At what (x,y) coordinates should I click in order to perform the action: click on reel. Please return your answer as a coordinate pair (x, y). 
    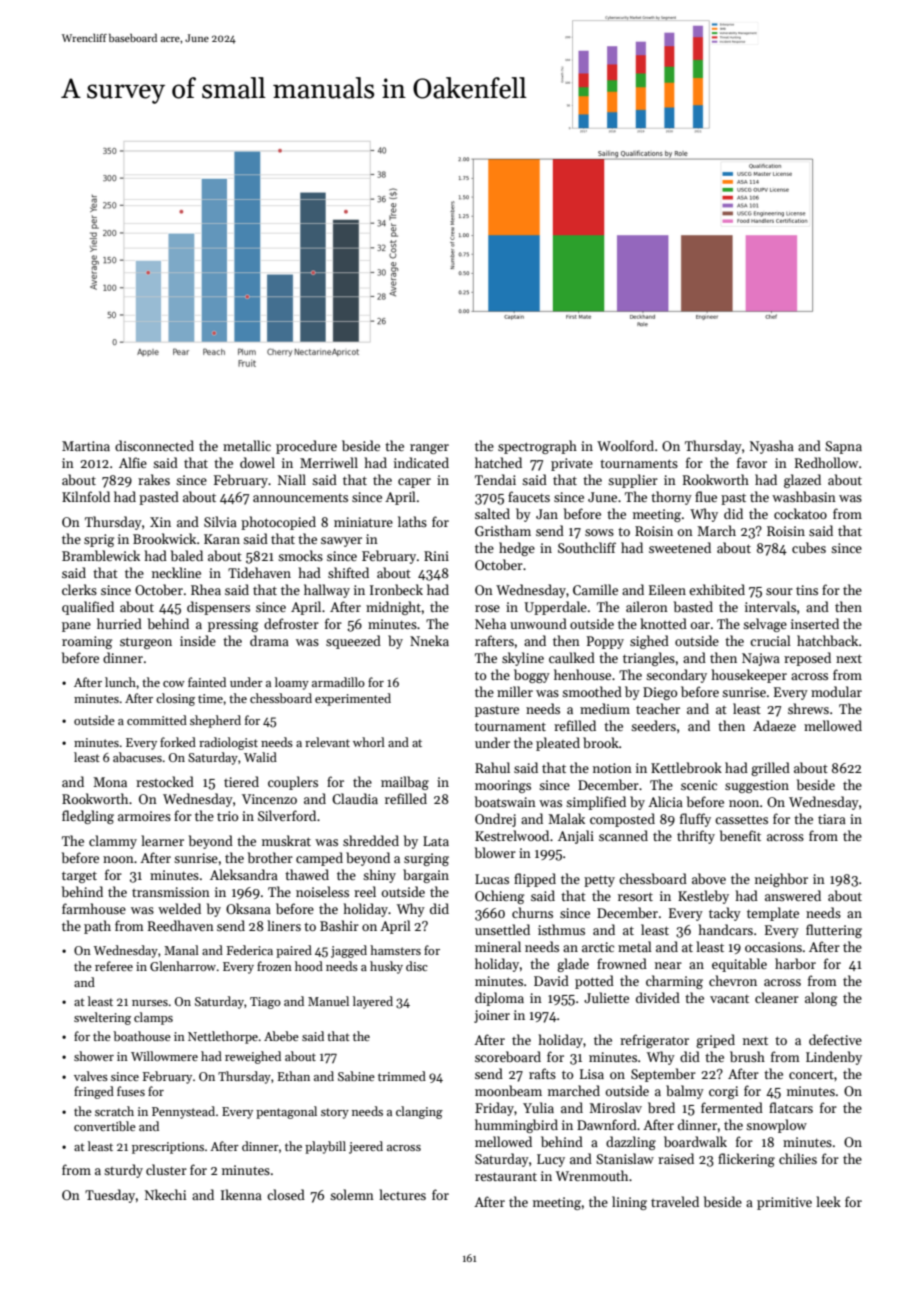
    Looking at the image, I should click on (365, 891).
